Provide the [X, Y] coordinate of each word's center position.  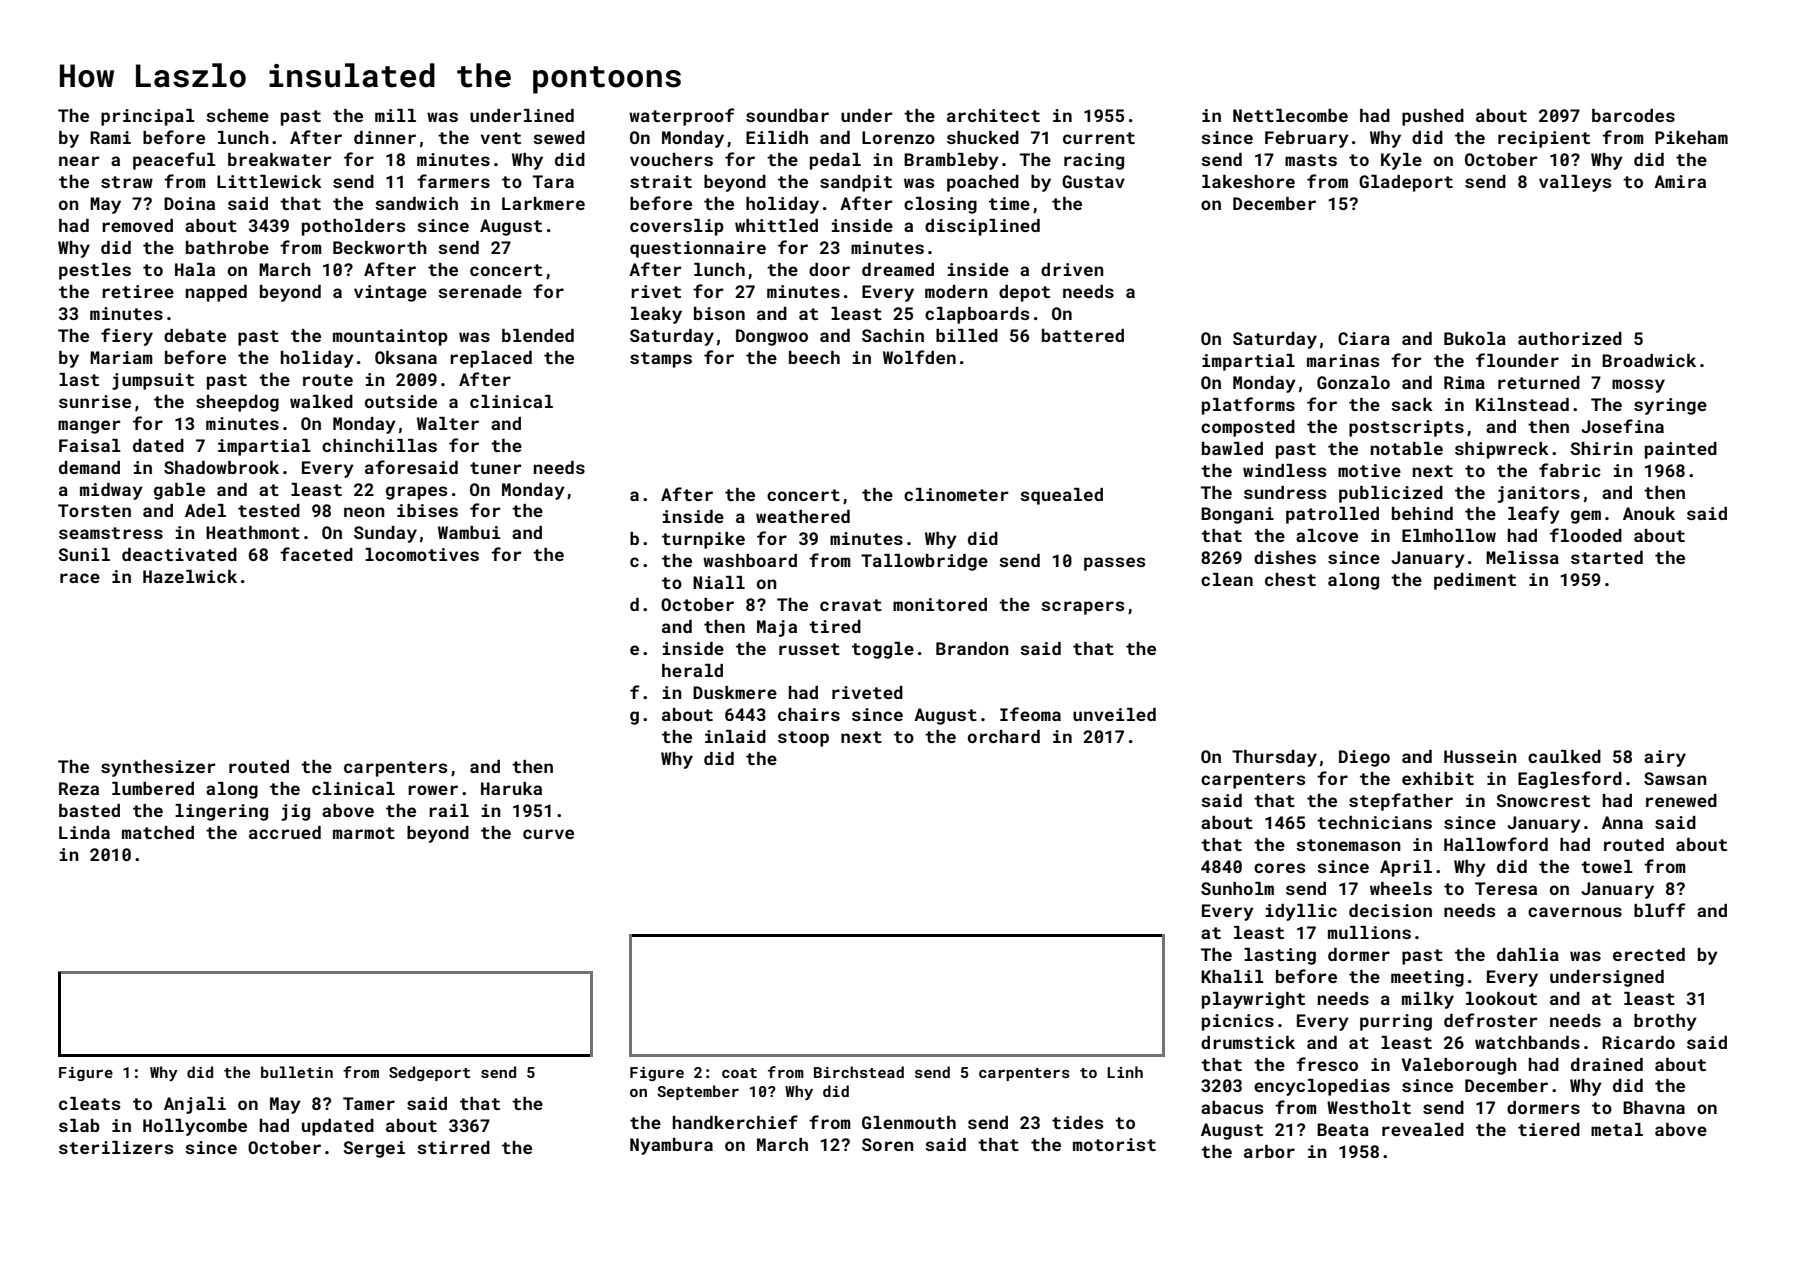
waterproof [682, 117]
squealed [1061, 496]
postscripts [1406, 428]
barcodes [1633, 115]
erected [1649, 954]
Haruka [511, 788]
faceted [316, 554]
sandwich [416, 203]
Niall [719, 582]
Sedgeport [429, 1073]
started [1607, 557]
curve [548, 834]
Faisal [90, 445]
